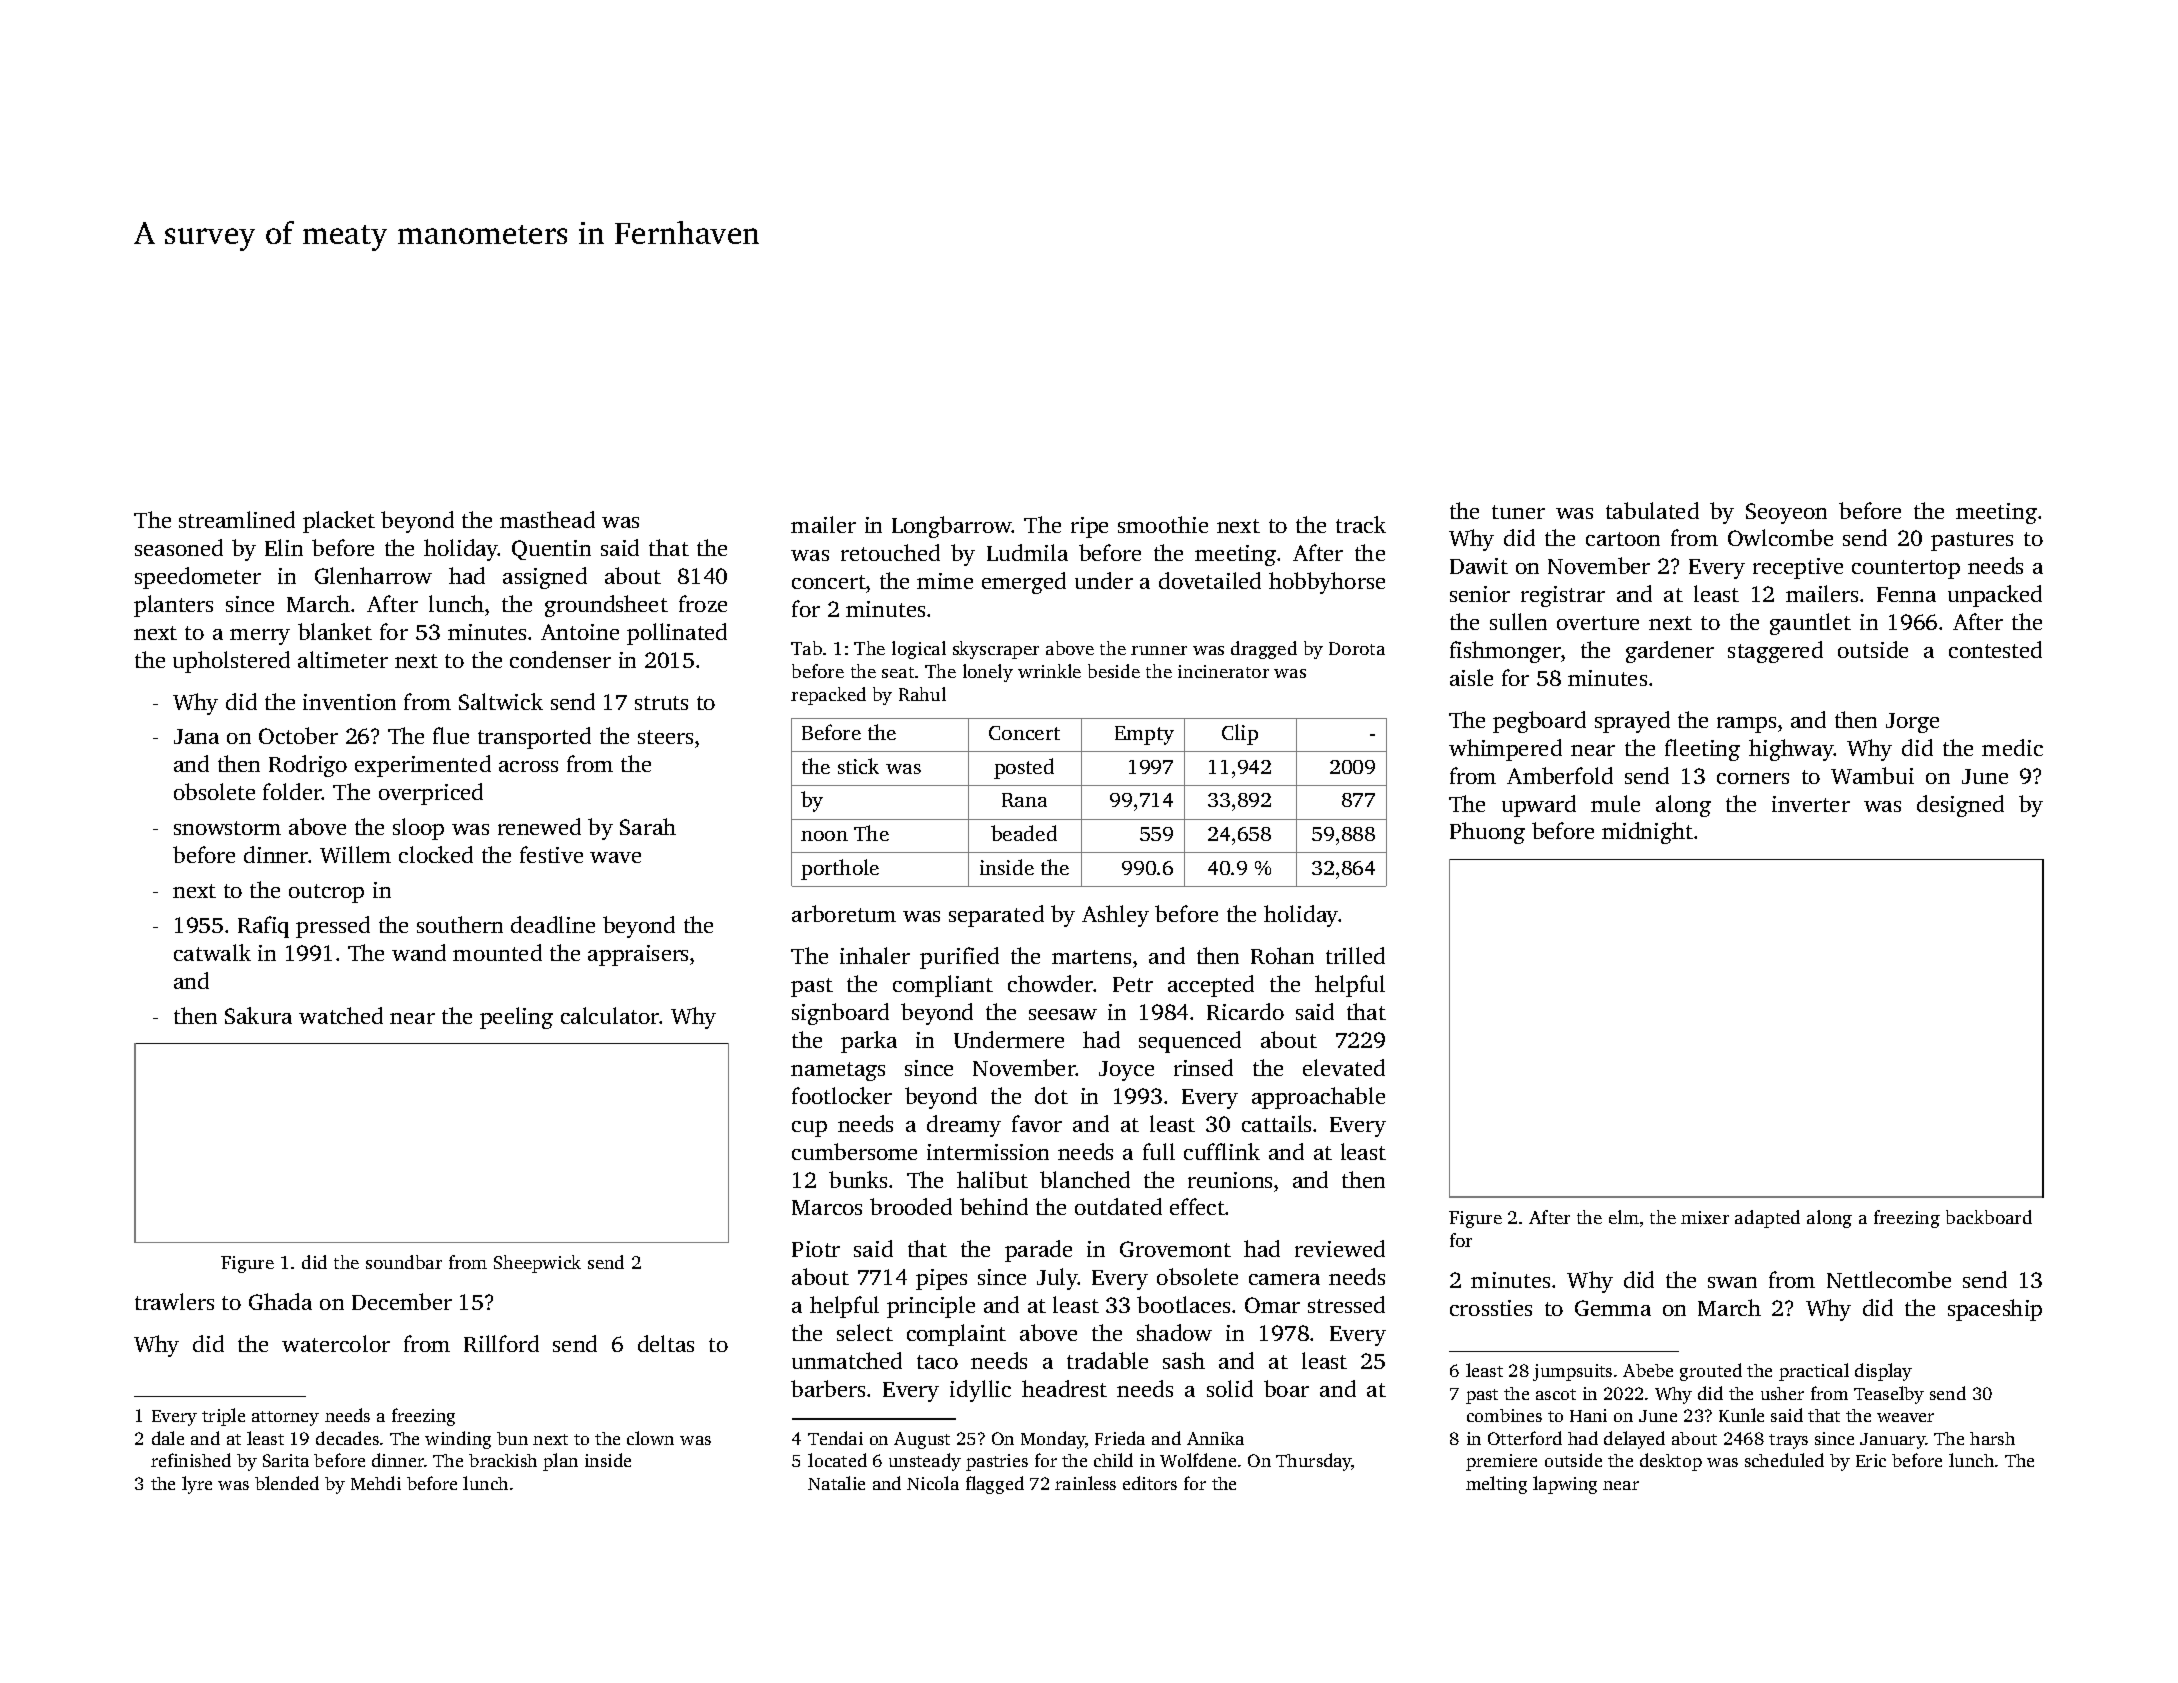 This page has width=2178, height=1683. I want to click on triple, so click(223, 1417).
